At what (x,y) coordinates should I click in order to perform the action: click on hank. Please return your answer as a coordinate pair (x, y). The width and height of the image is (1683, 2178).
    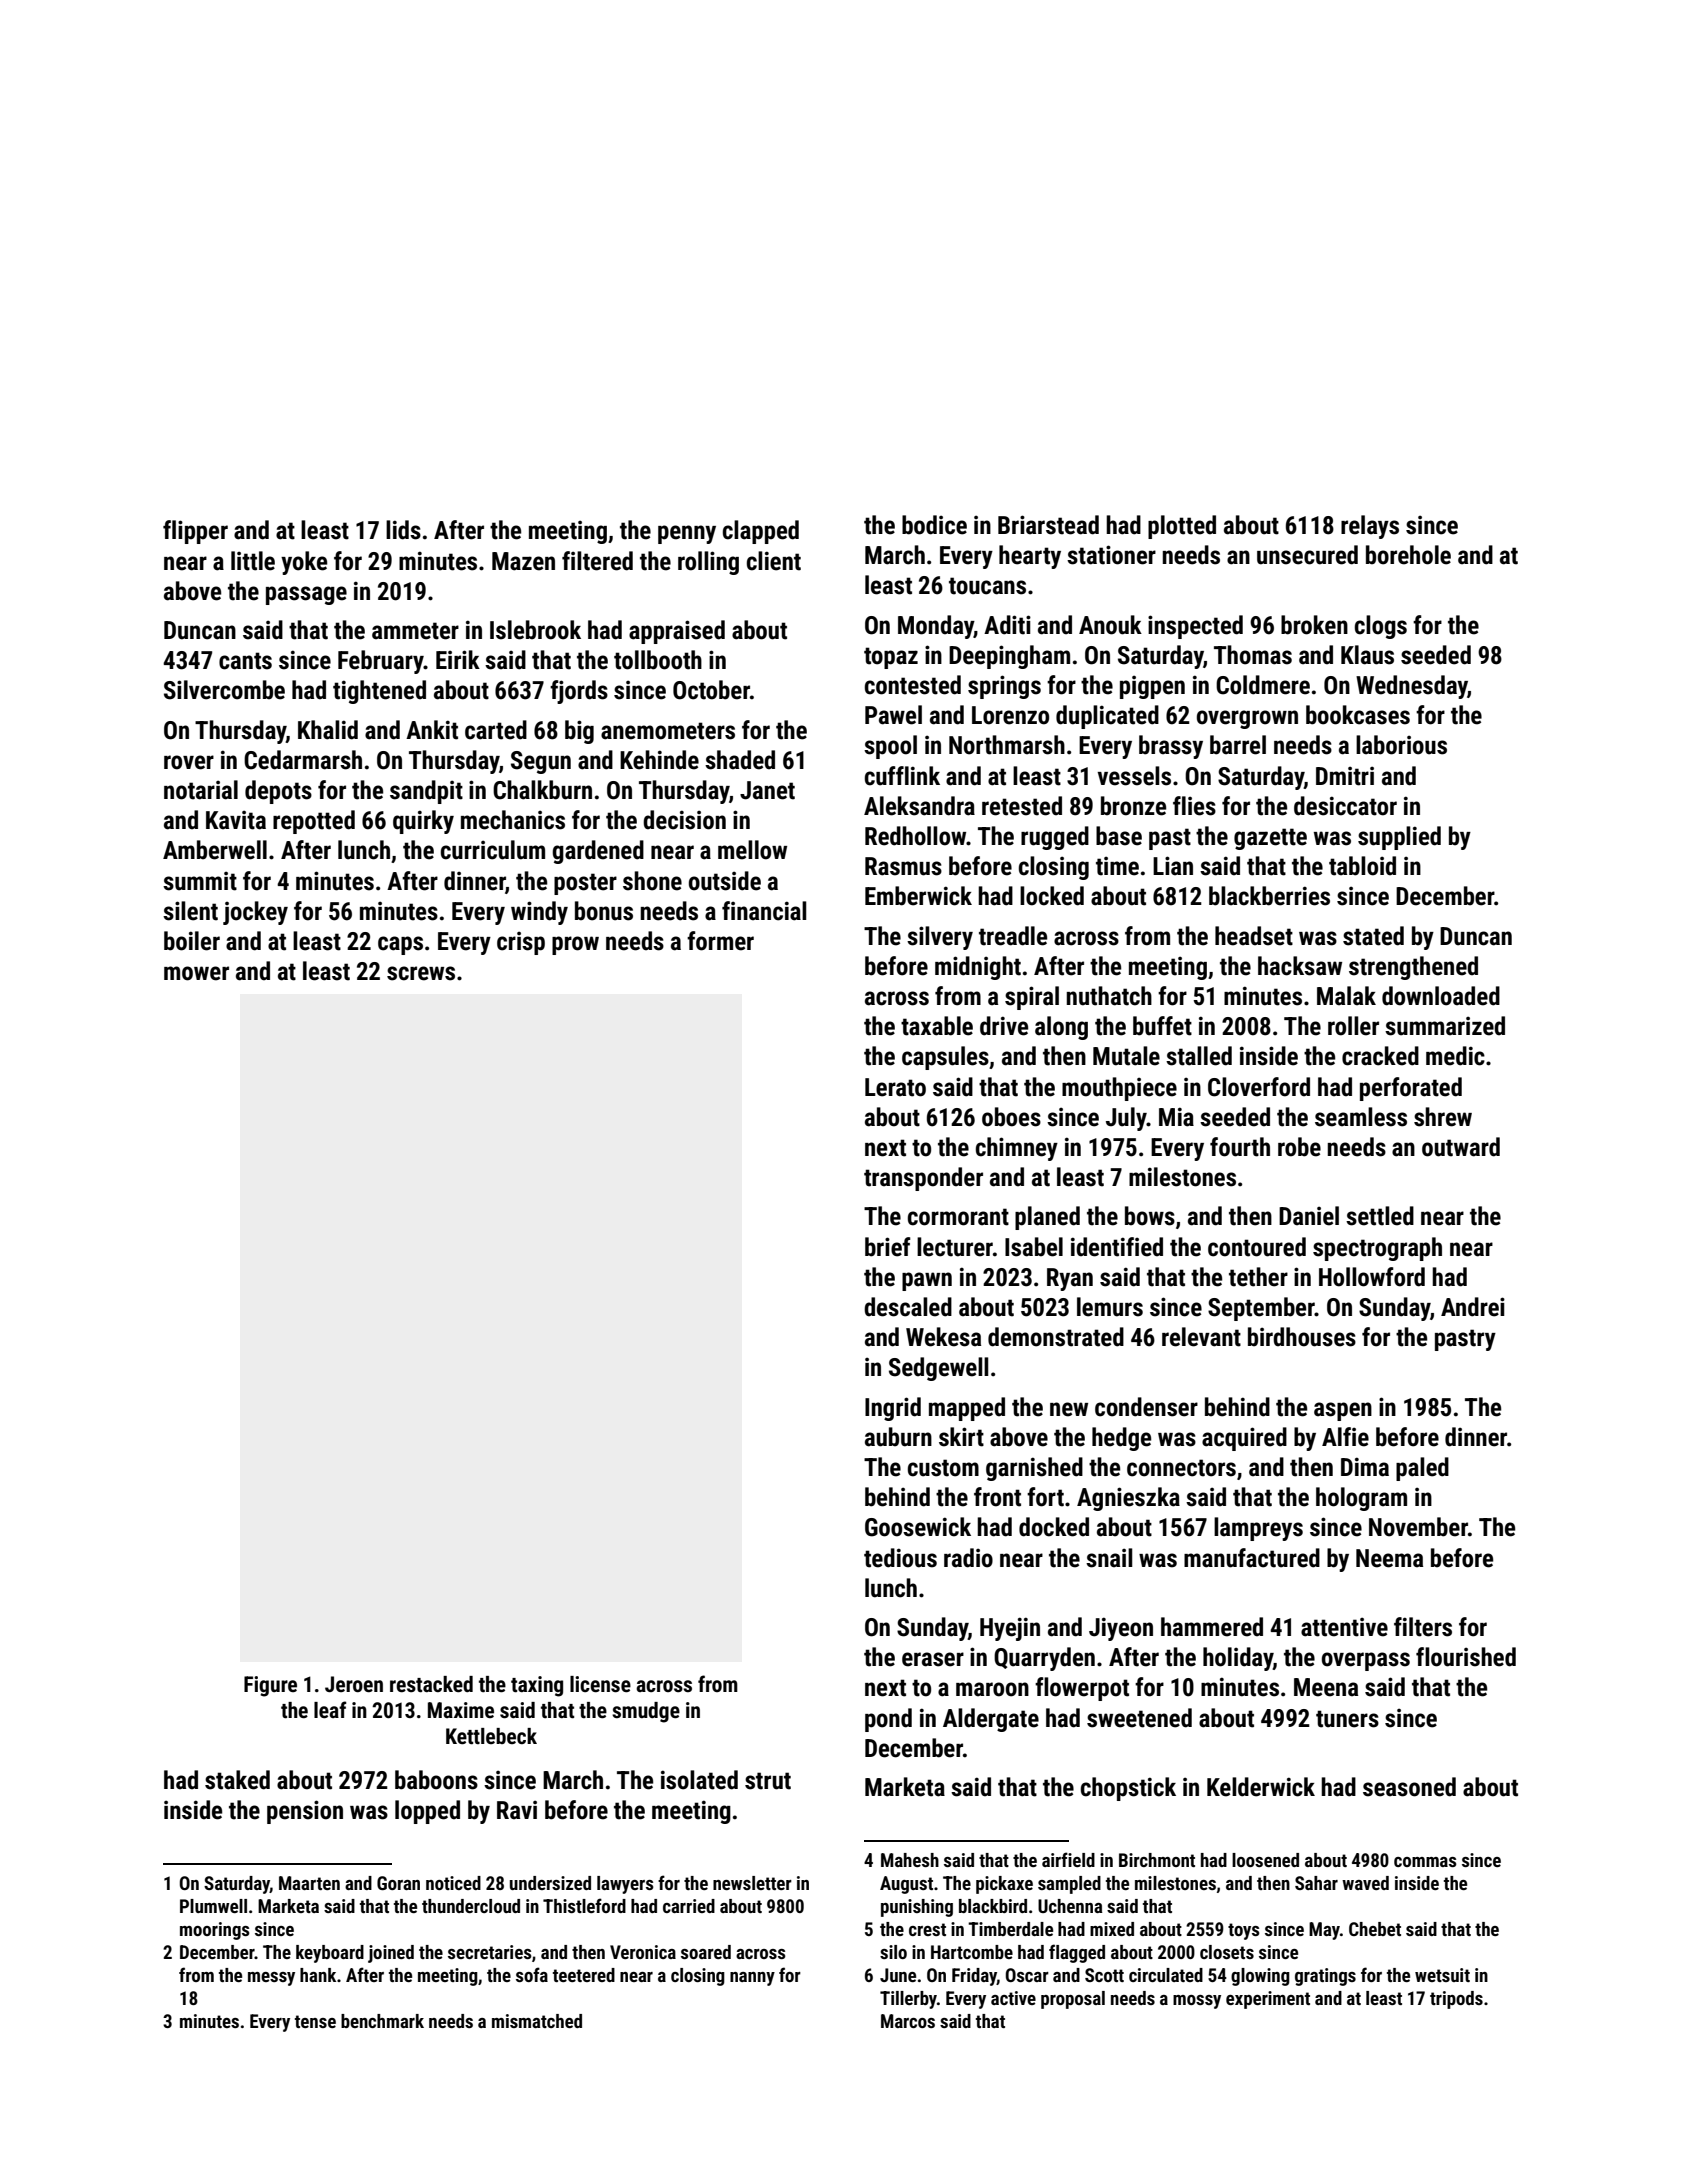
    Looking at the image, I should click on (318, 1975).
